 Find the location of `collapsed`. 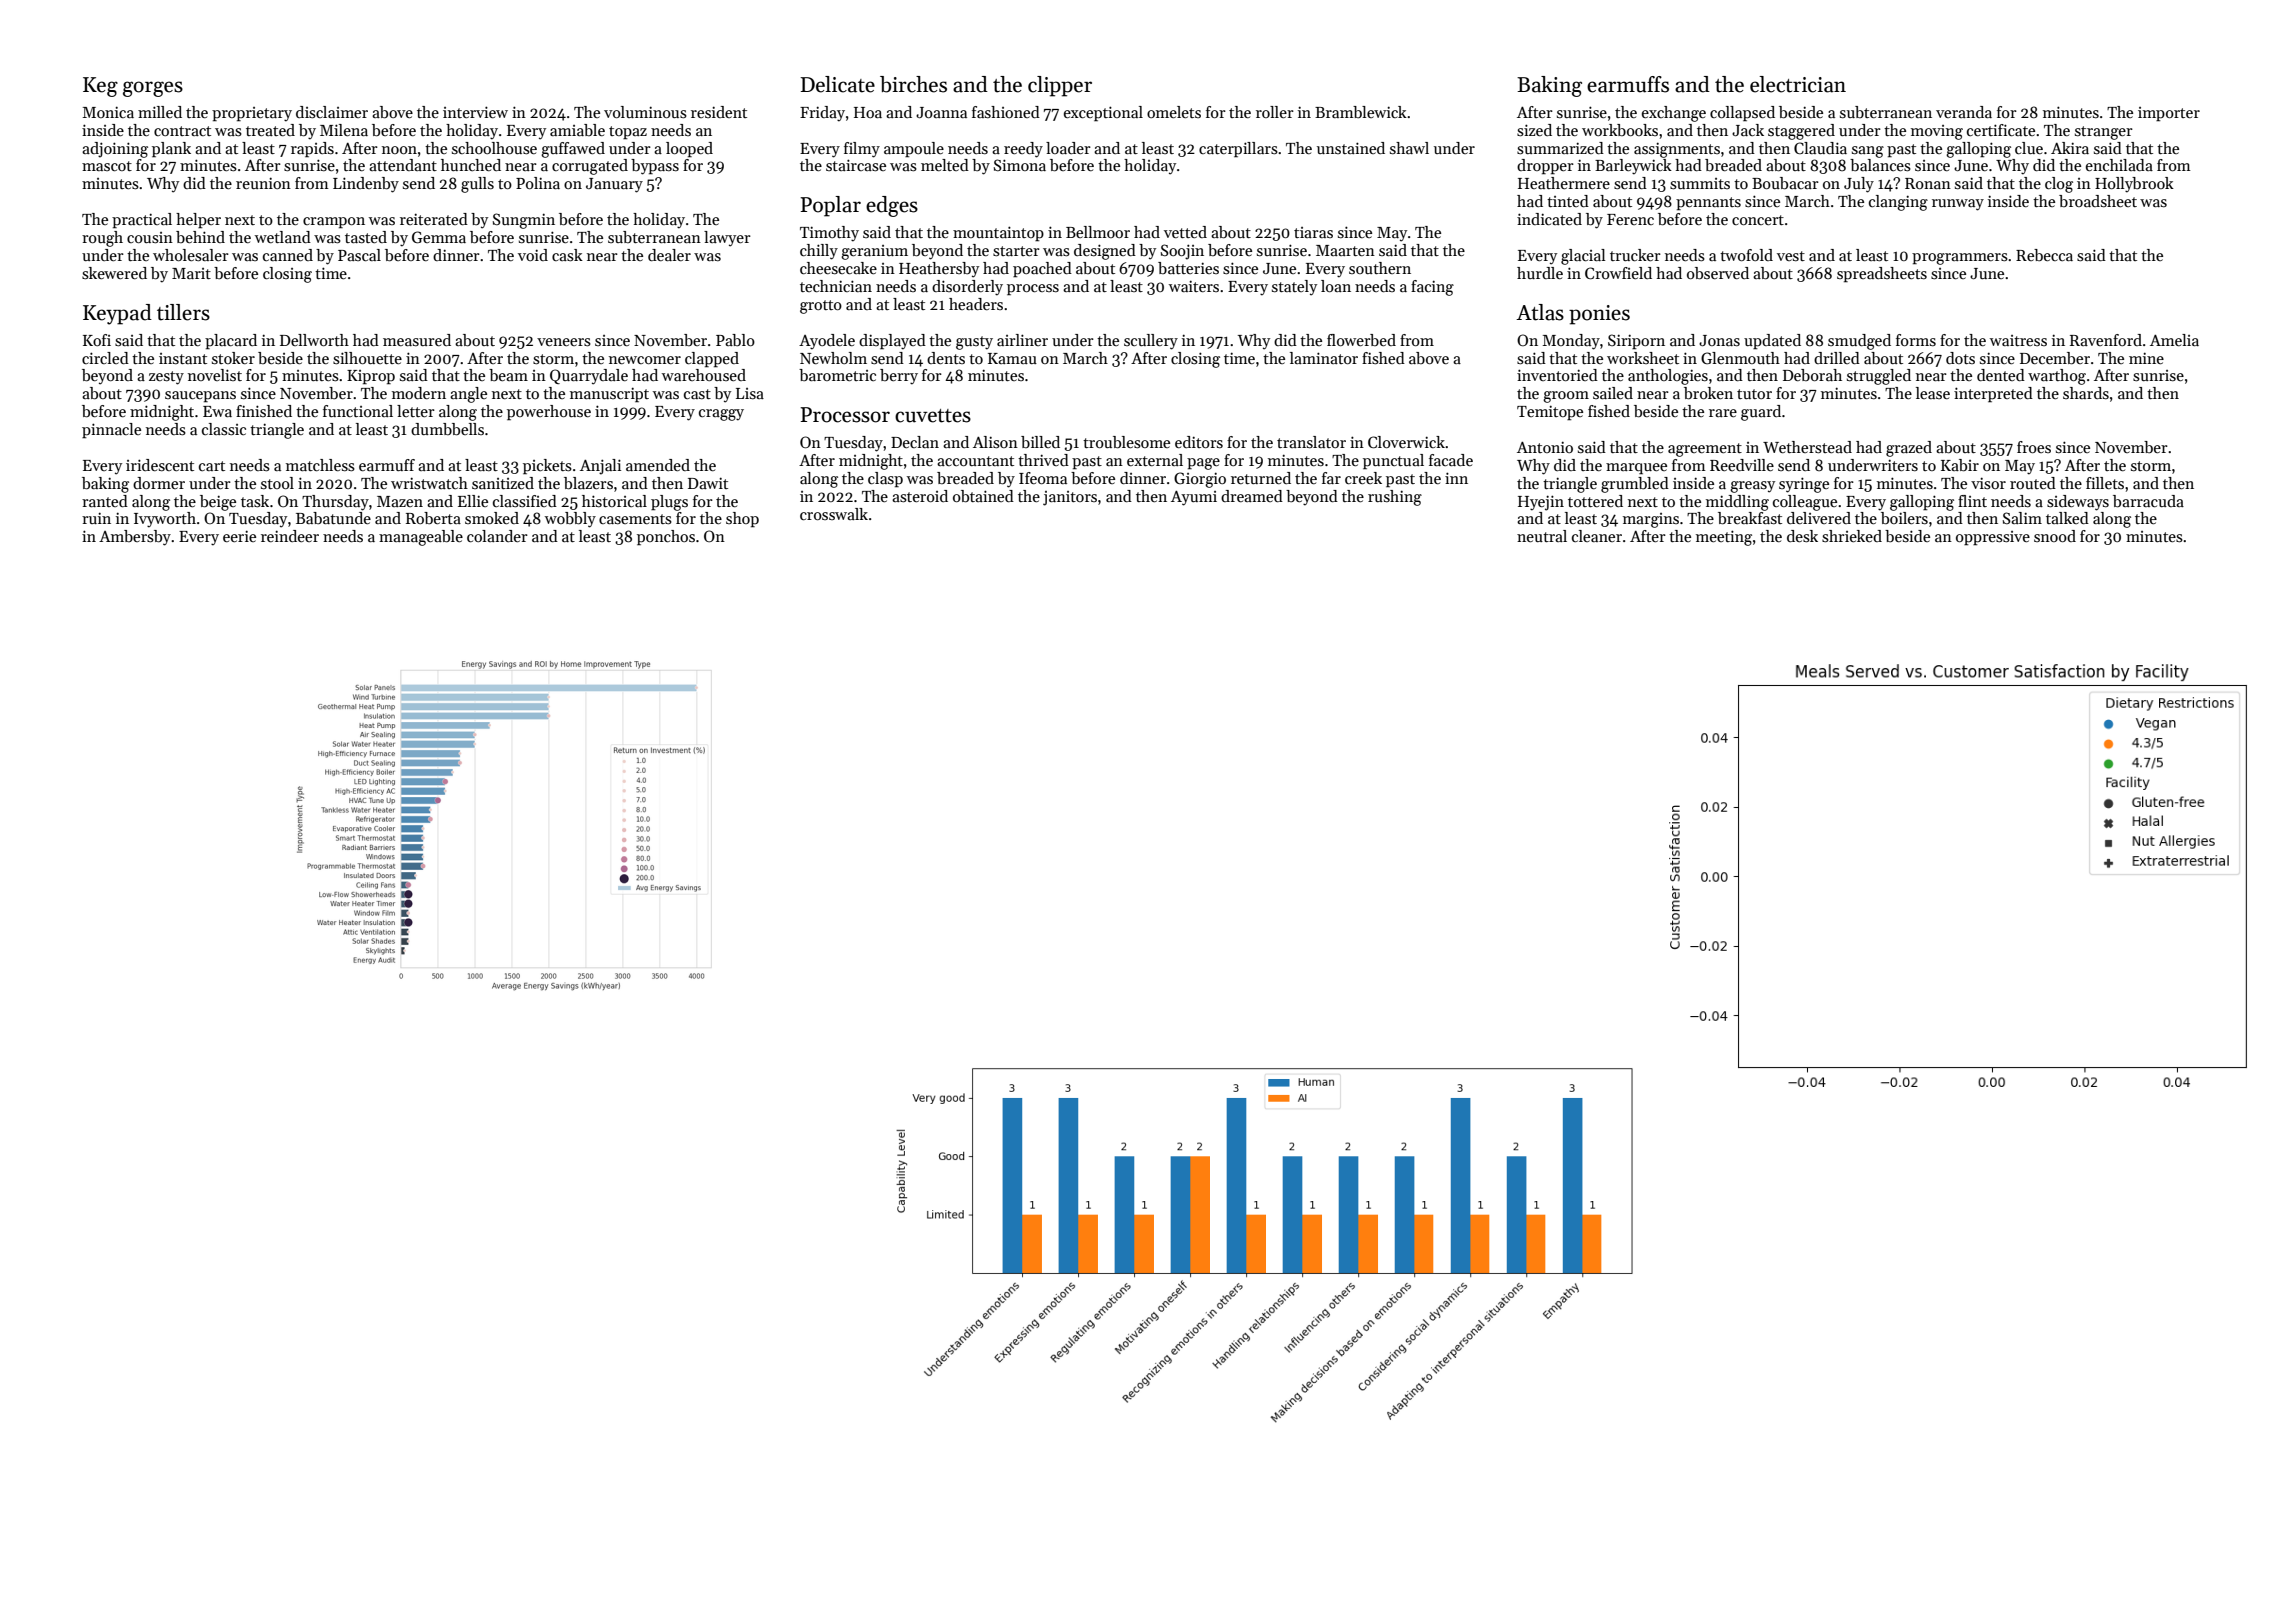

collapsed is located at coordinates (1742, 114).
